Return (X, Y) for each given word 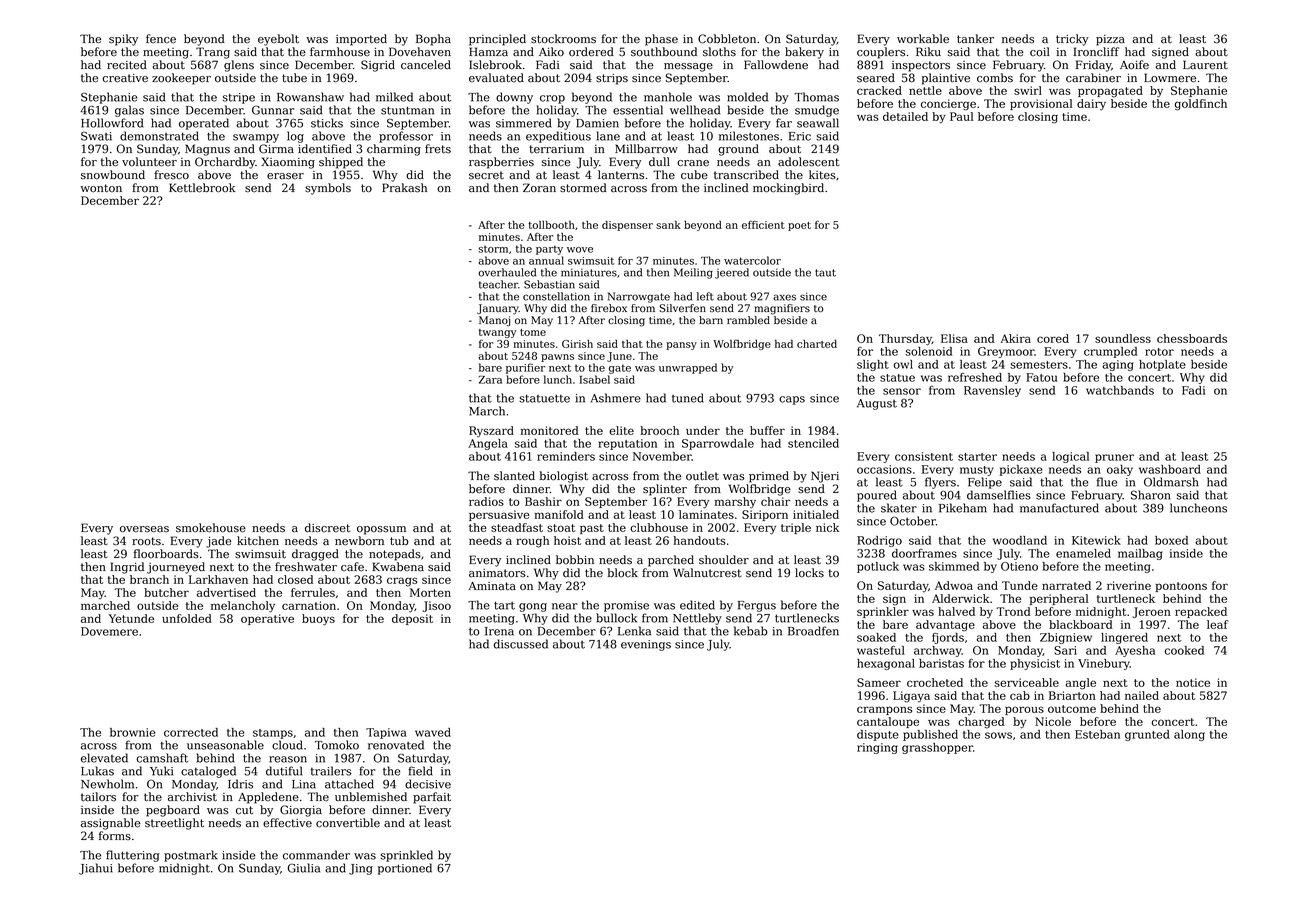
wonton (101, 188)
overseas (144, 529)
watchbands (1120, 390)
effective (287, 823)
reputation (627, 444)
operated (204, 124)
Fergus (757, 606)
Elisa (954, 338)
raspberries (501, 163)
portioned (405, 869)
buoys (318, 620)
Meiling (693, 273)
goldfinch (1201, 105)
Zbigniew (1066, 638)
